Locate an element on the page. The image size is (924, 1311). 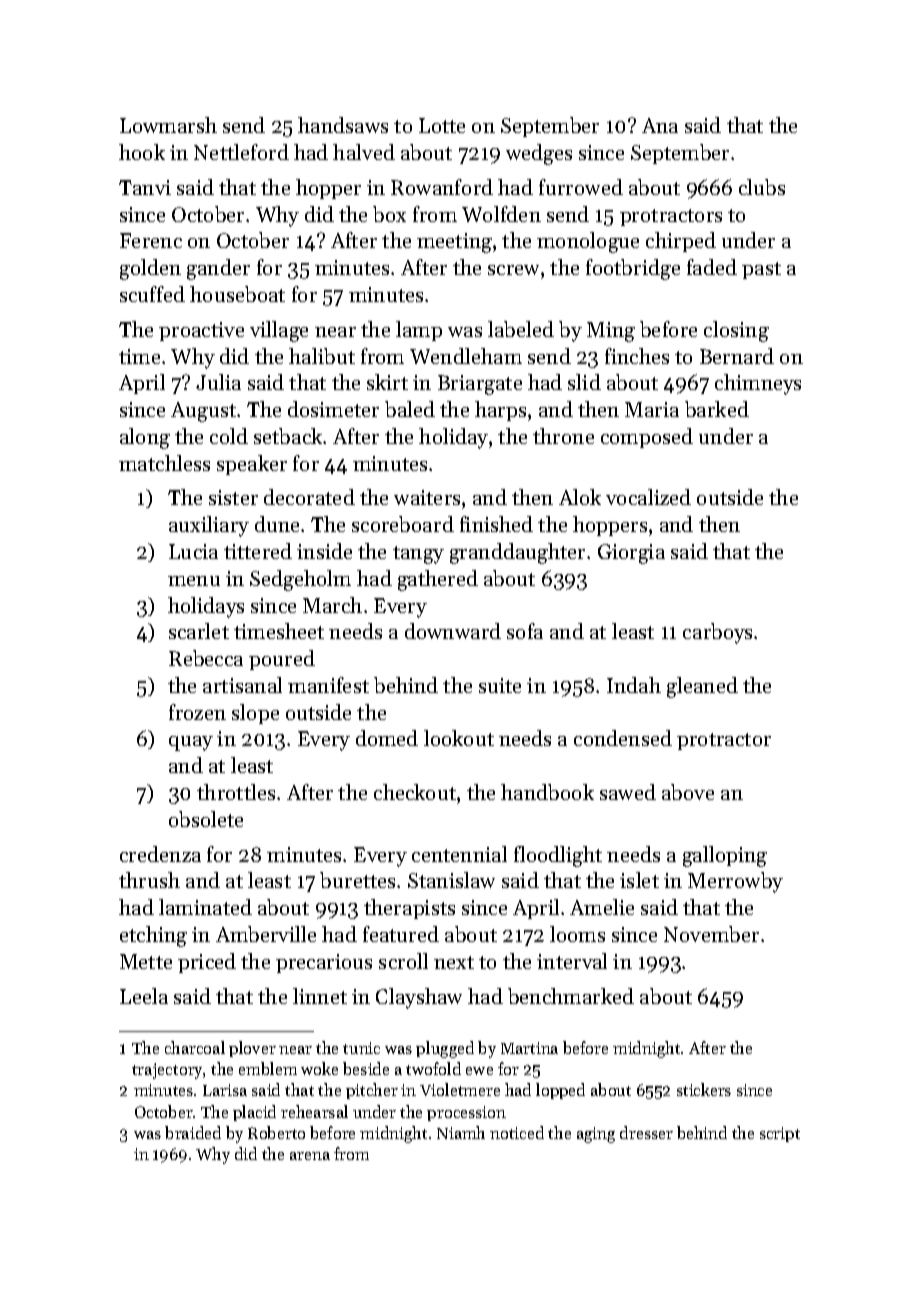
braided is located at coordinates (193, 1132).
